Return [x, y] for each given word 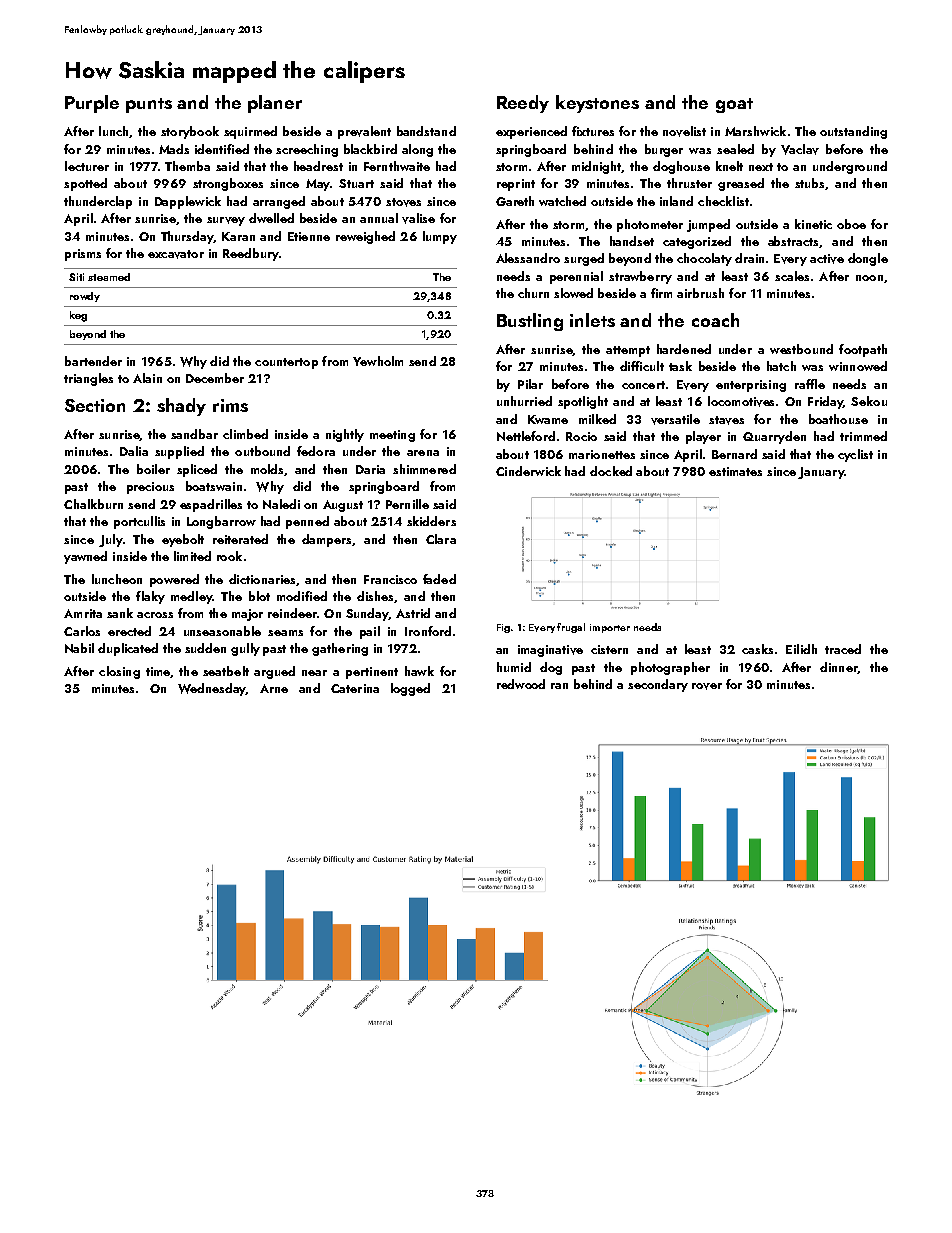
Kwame [548, 419]
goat [734, 105]
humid [514, 667]
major [247, 615]
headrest [318, 166]
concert [643, 385]
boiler [153, 469]
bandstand [426, 131]
